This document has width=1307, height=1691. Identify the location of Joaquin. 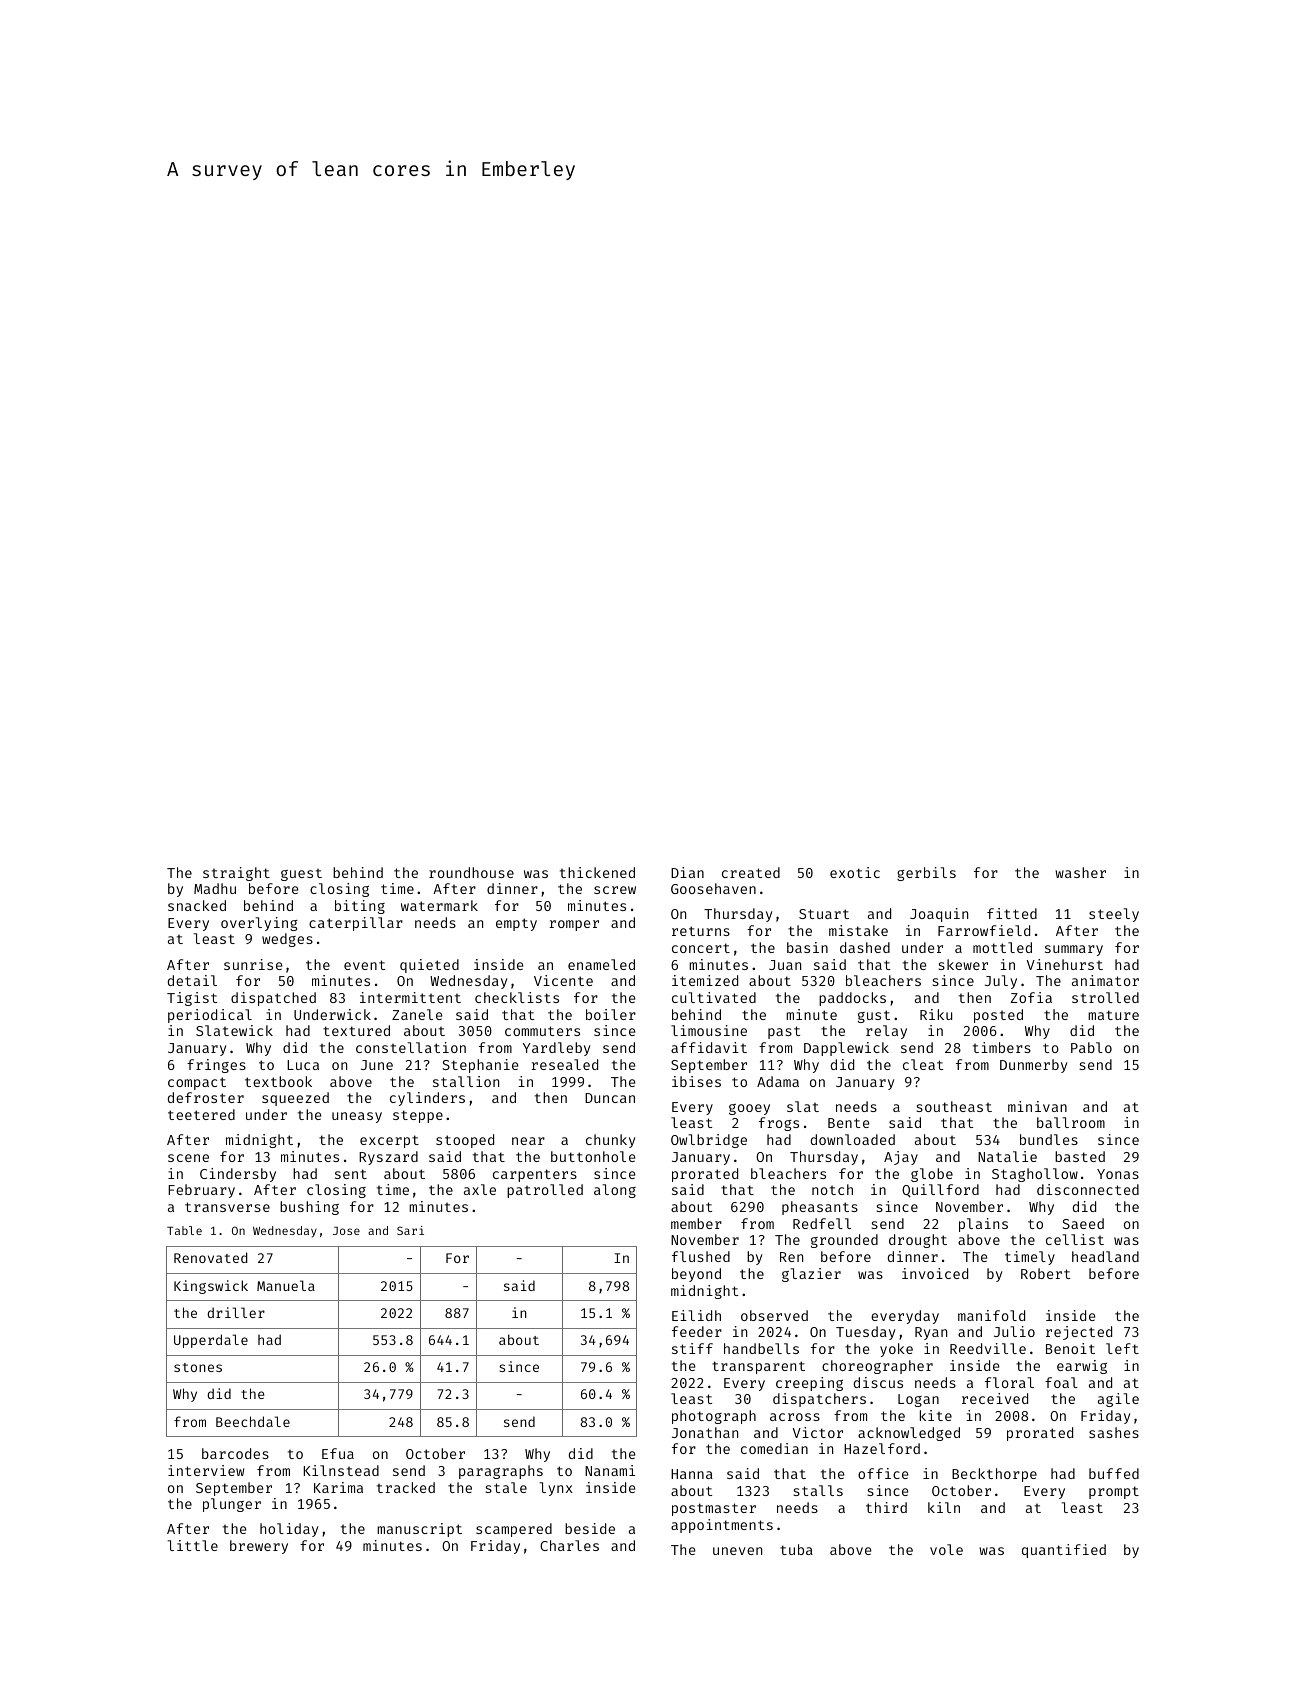
(939, 915).
